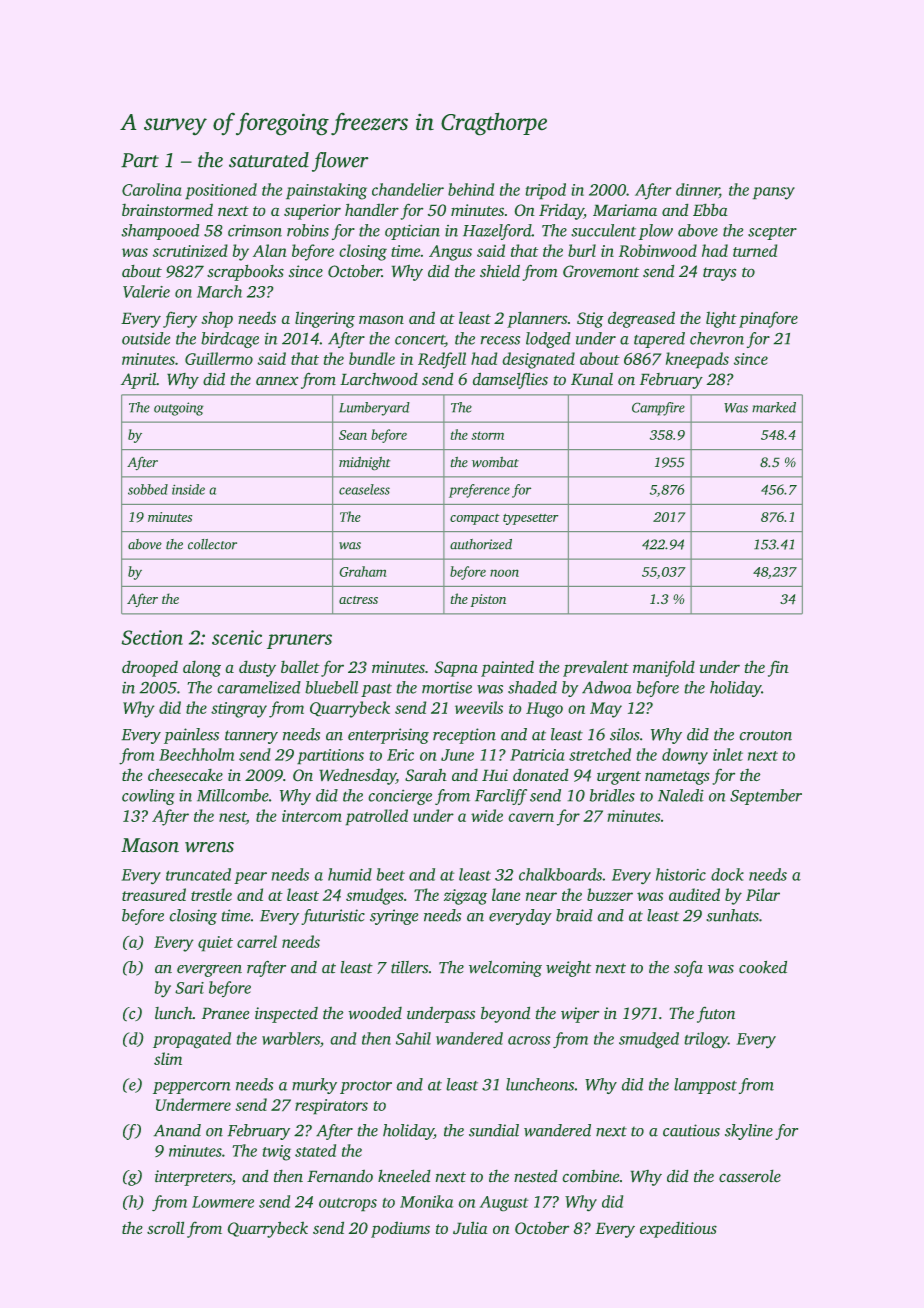 The height and width of the screenshot is (1308, 924). I want to click on compact, so click(475, 519).
